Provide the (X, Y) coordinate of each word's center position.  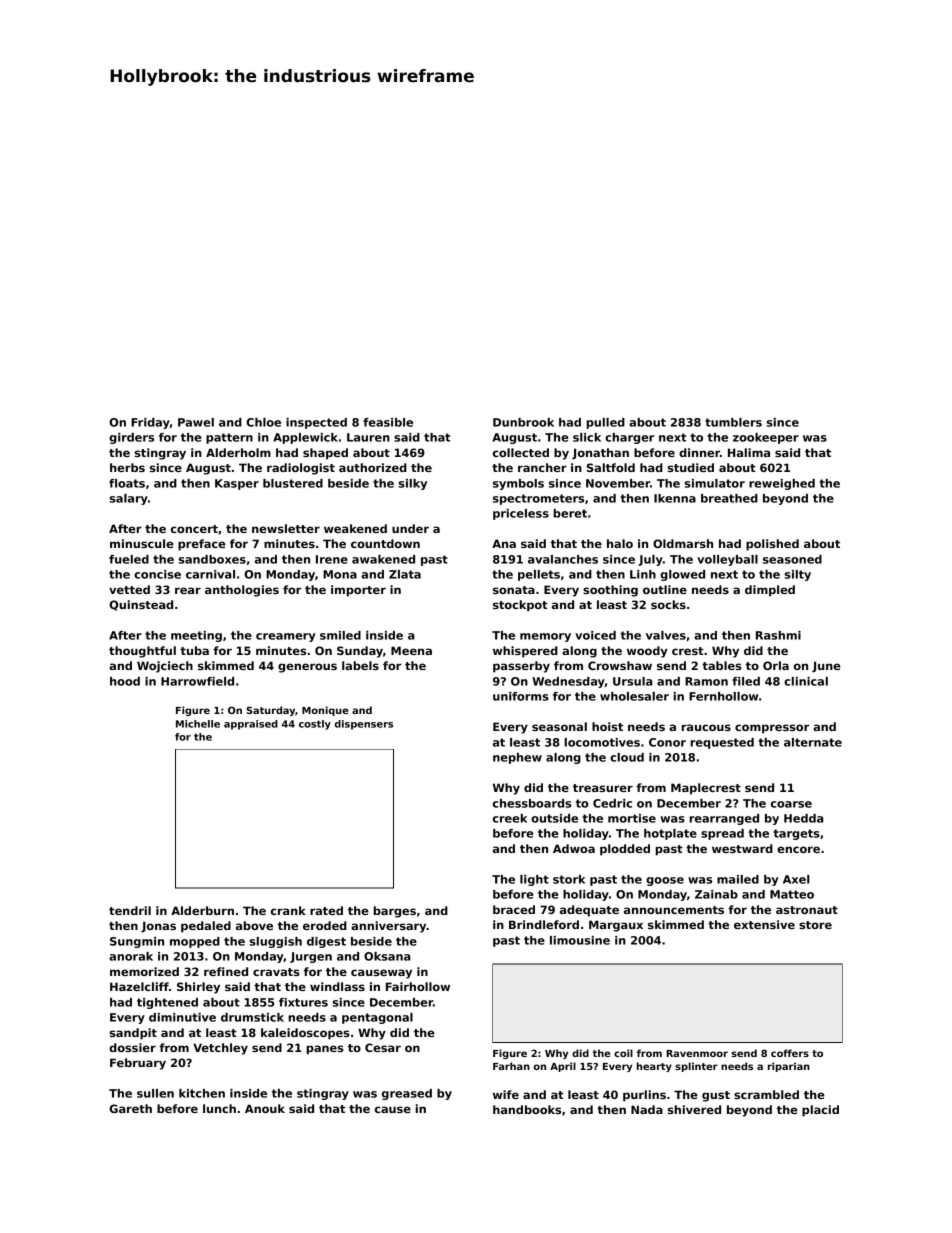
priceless (521, 514)
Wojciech (165, 667)
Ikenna (675, 498)
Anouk (265, 1108)
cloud (627, 757)
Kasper (237, 484)
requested (722, 743)
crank (288, 910)
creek (510, 818)
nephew (517, 758)
